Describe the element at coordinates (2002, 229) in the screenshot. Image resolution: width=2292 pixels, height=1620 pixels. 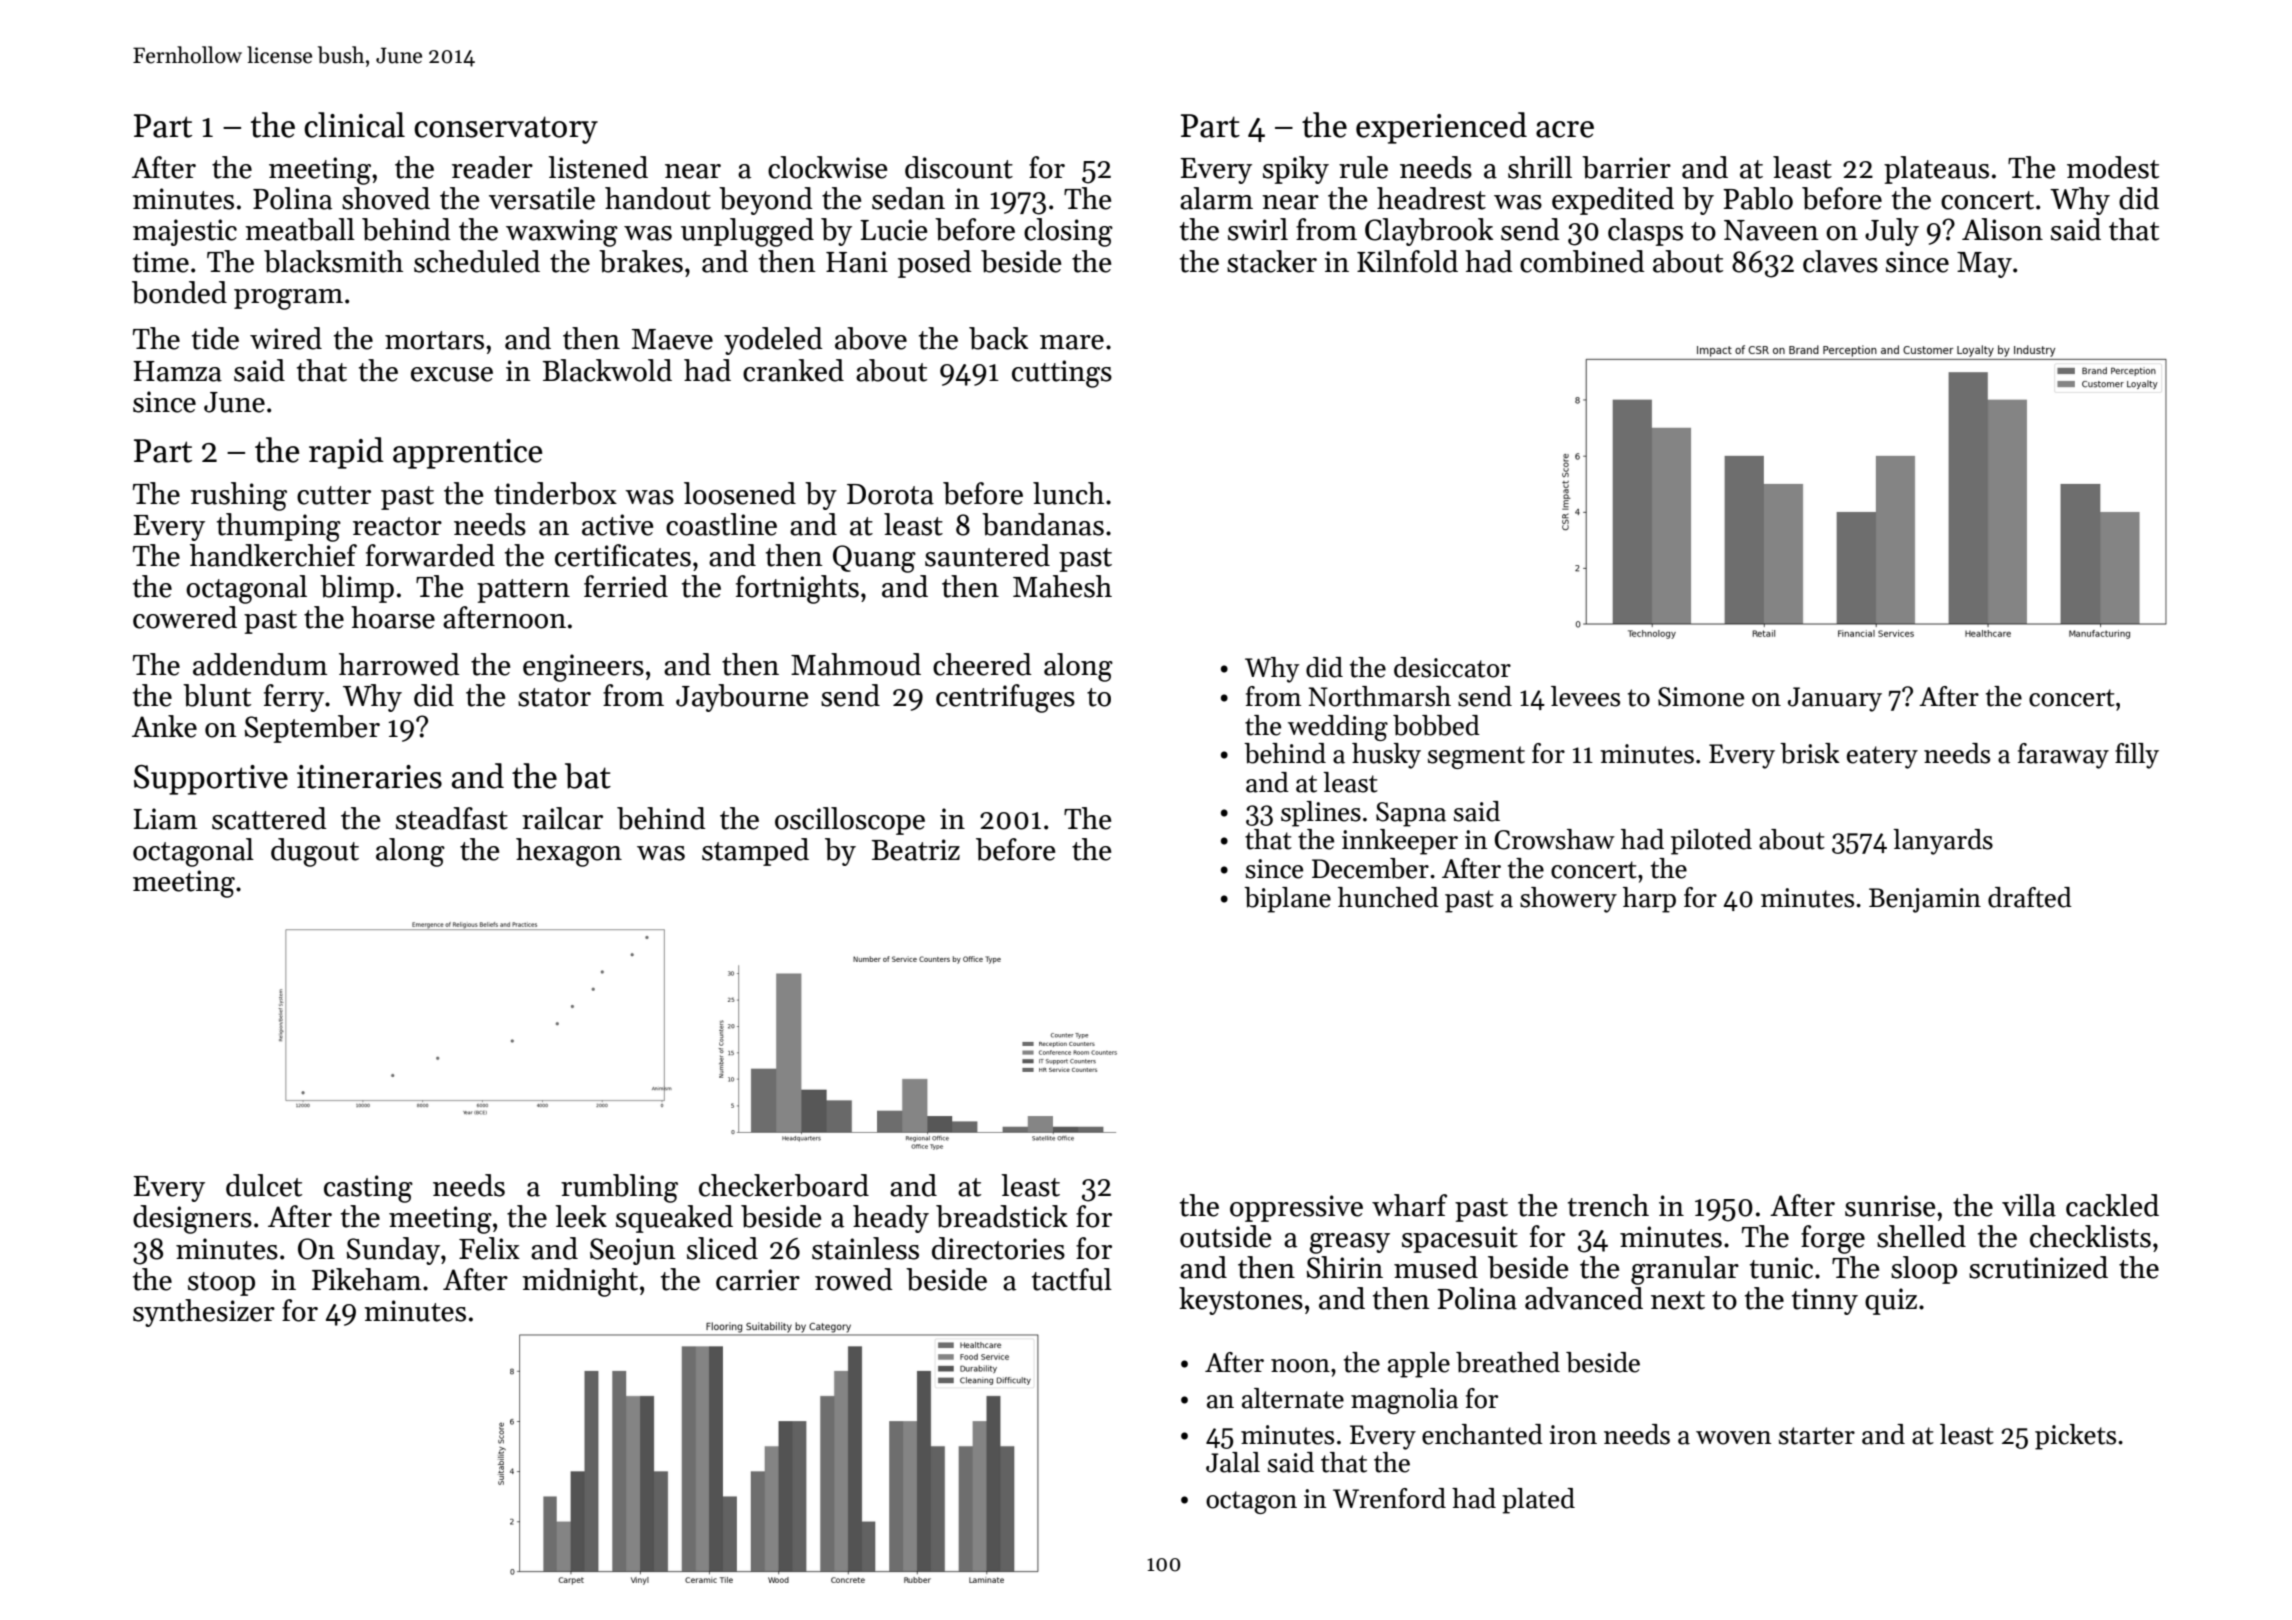
I see `Alison` at that location.
